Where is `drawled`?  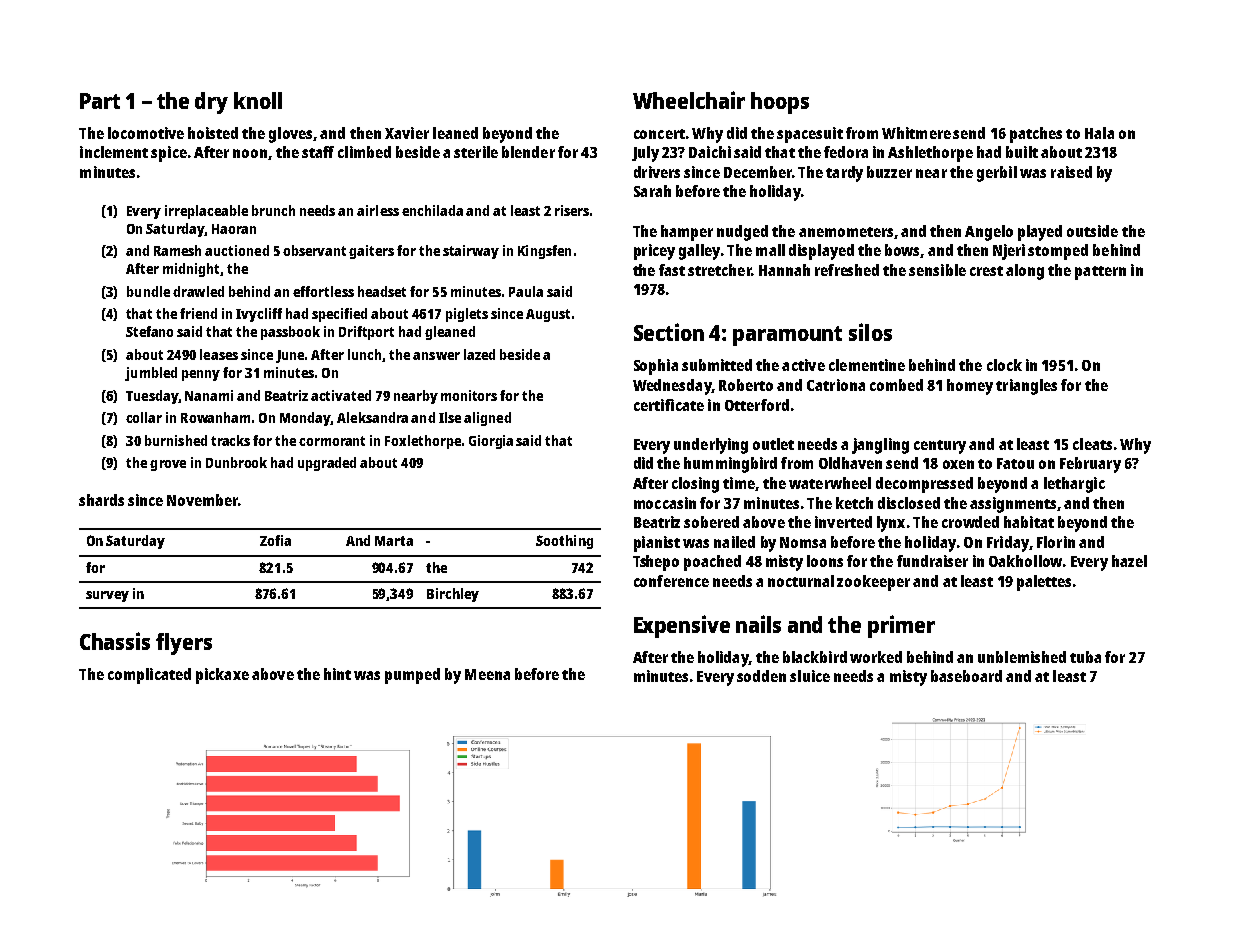
drawled is located at coordinates (198, 291).
